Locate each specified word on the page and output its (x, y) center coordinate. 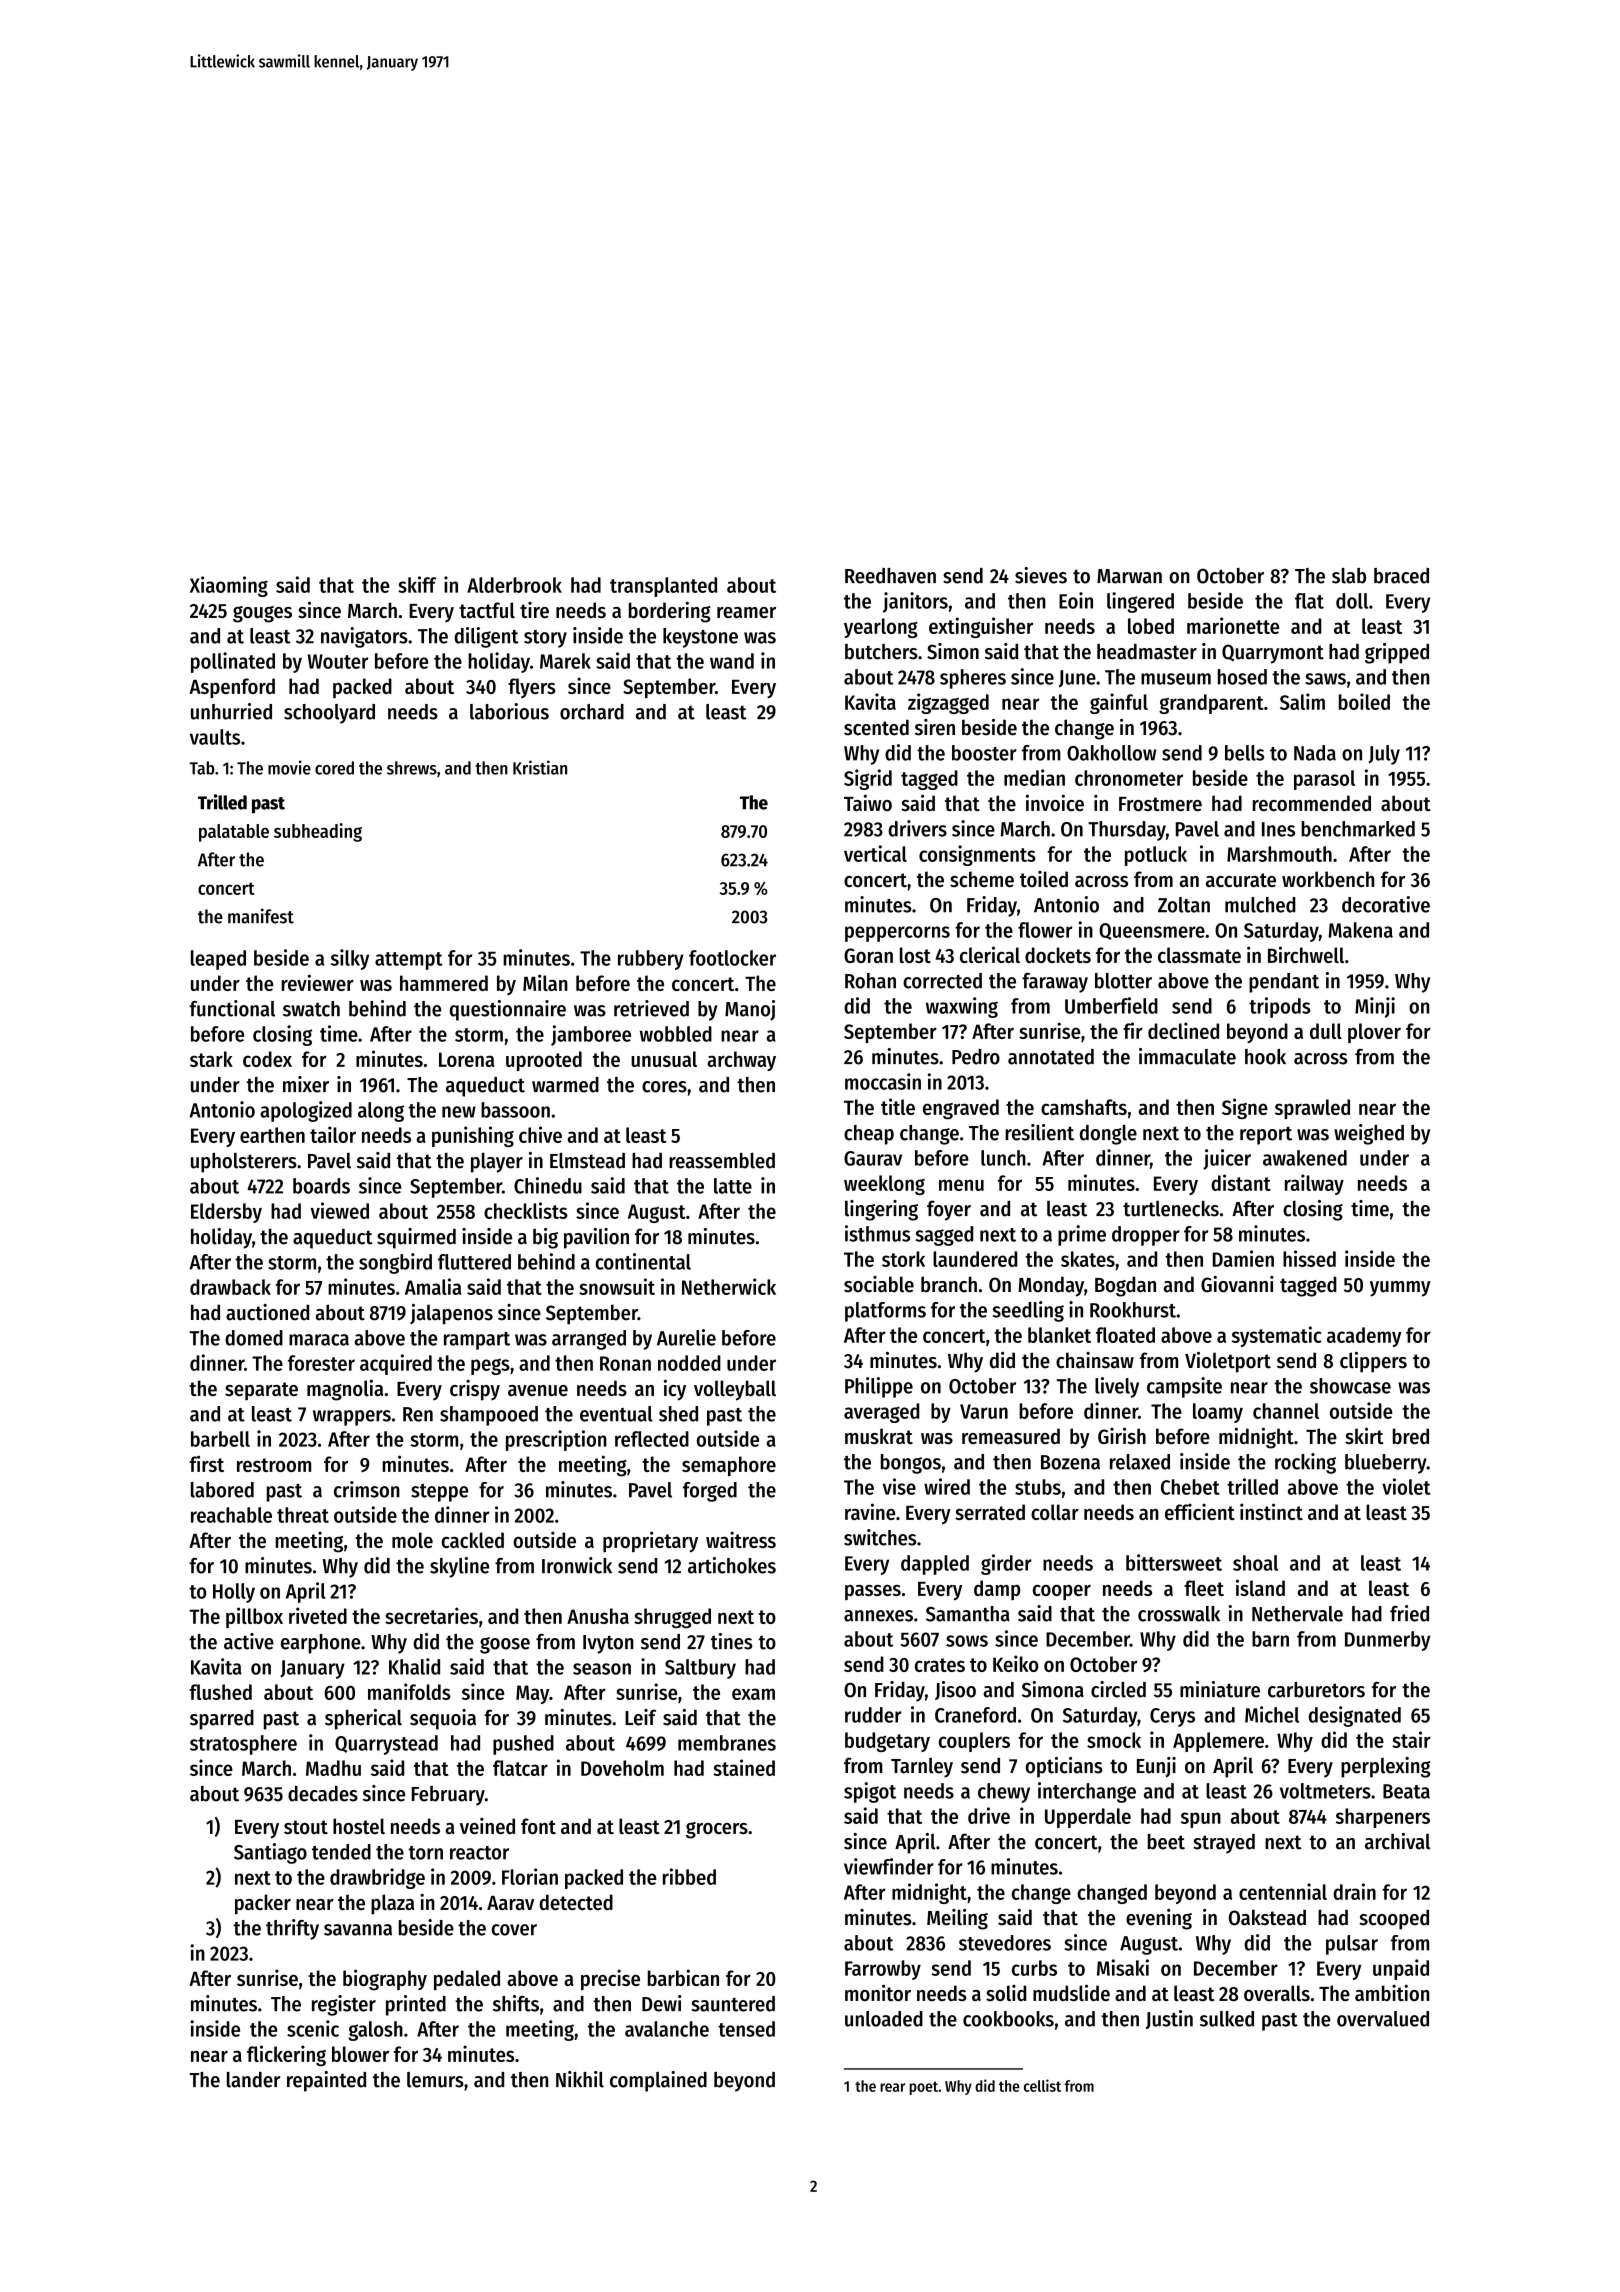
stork (903, 1259)
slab (1349, 576)
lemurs (435, 2080)
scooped (1394, 1919)
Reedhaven (890, 576)
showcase (1350, 1386)
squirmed (416, 1238)
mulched (1260, 905)
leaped (218, 960)
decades (323, 1793)
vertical (875, 853)
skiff (417, 584)
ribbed (689, 1876)
